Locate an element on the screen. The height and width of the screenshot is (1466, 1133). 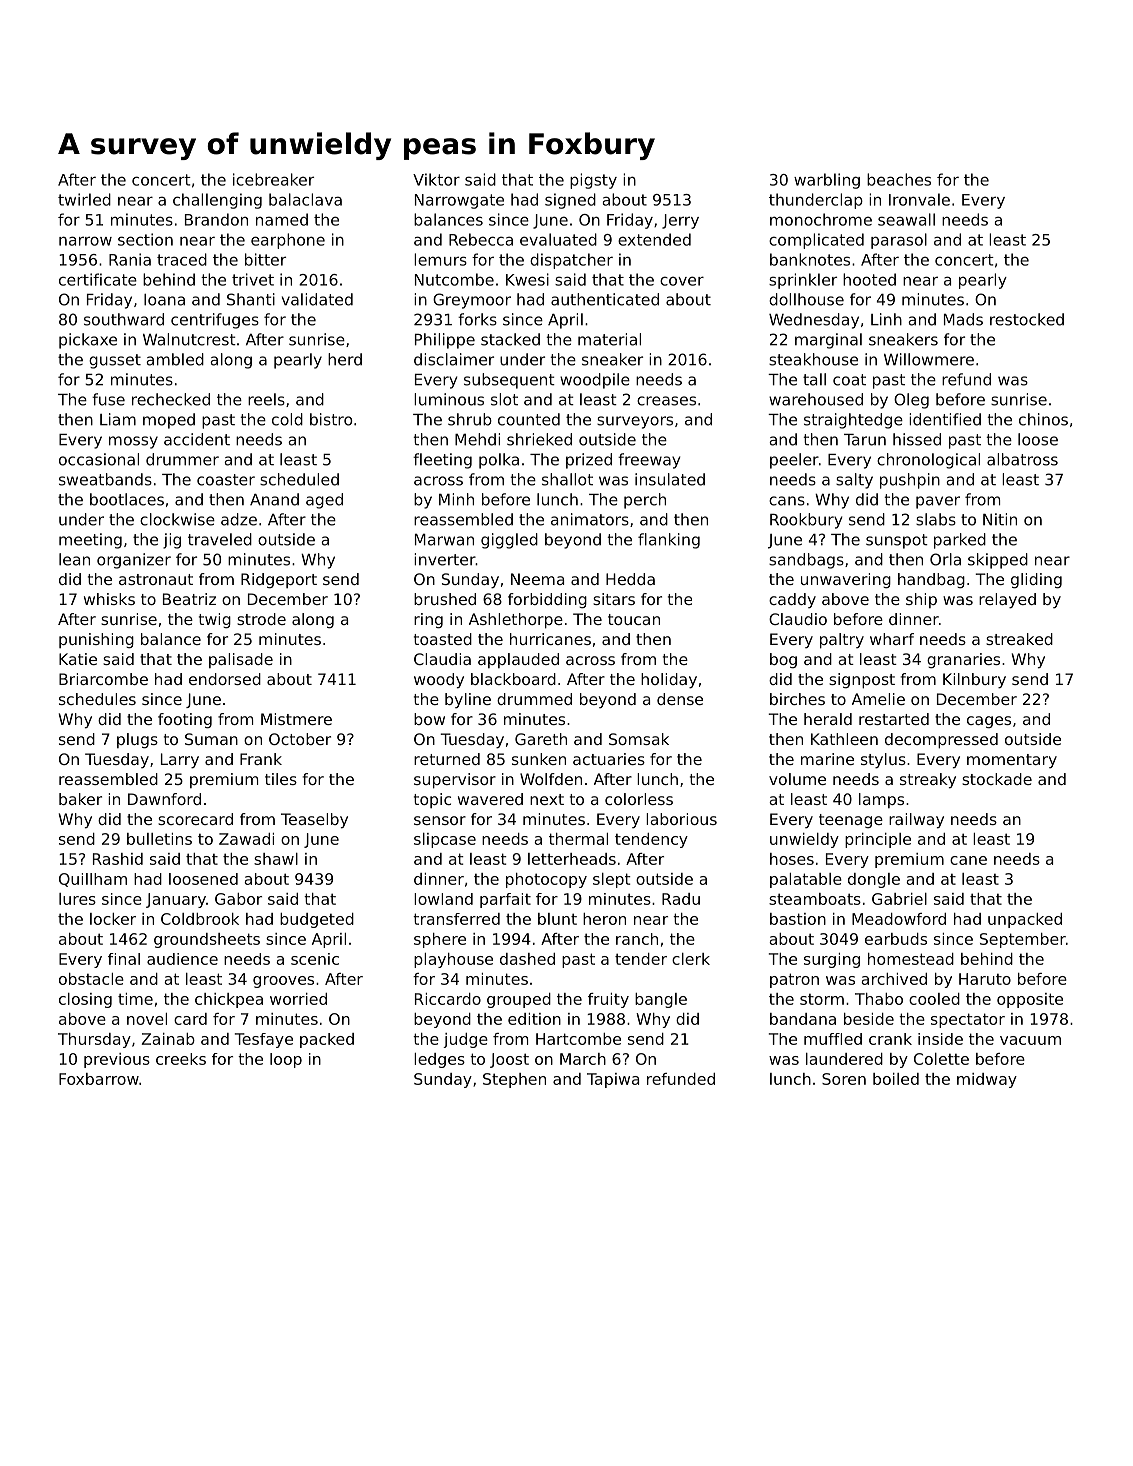
Greymoor is located at coordinates (472, 301).
